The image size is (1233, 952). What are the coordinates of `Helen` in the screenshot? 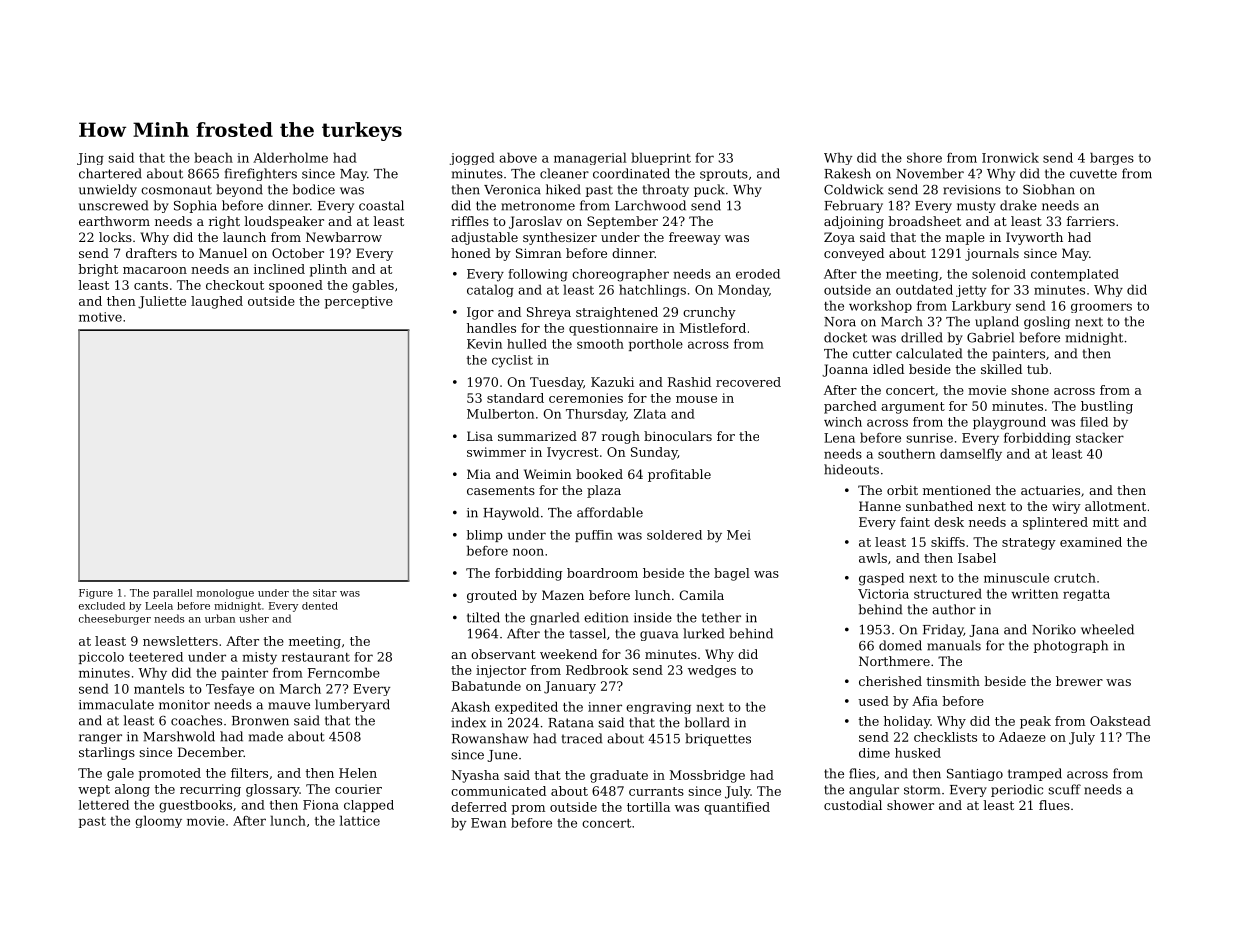 It's located at (358, 773).
